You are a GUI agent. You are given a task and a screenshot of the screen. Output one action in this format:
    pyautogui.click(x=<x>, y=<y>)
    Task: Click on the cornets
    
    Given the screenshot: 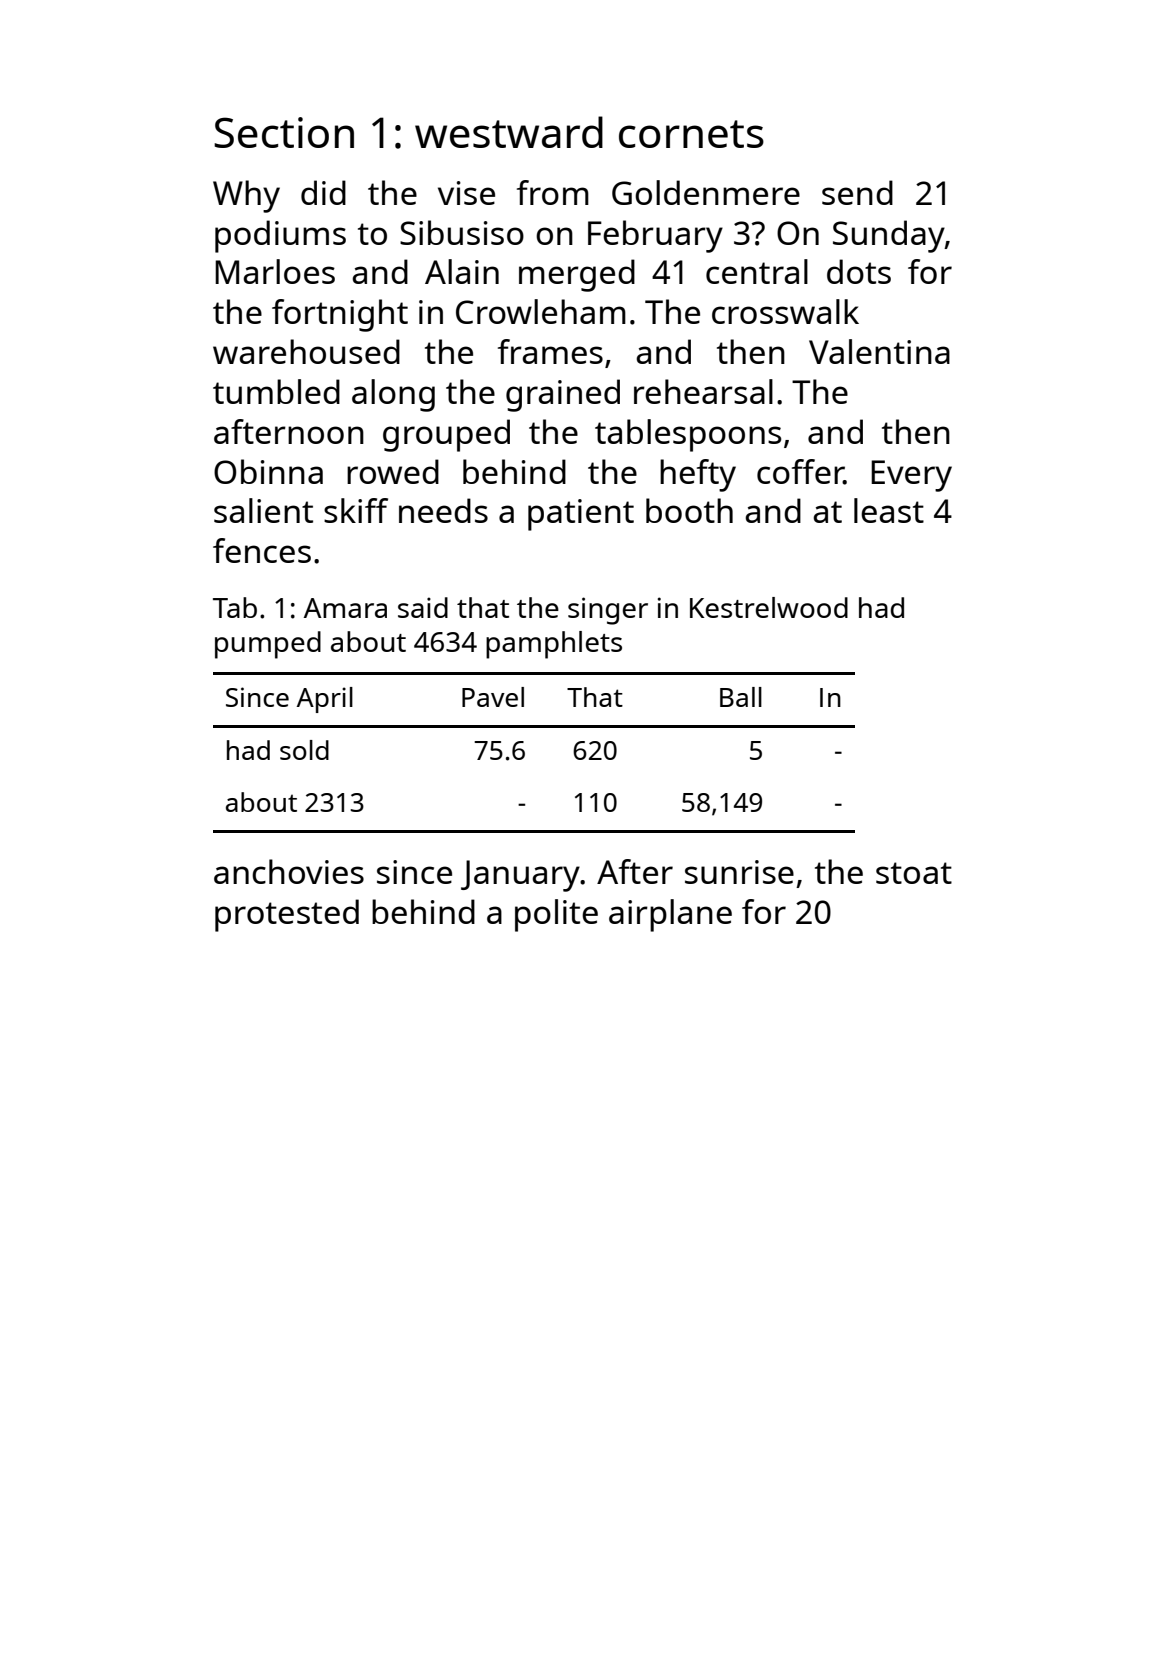 What is the action you would take?
    pyautogui.click(x=691, y=134)
